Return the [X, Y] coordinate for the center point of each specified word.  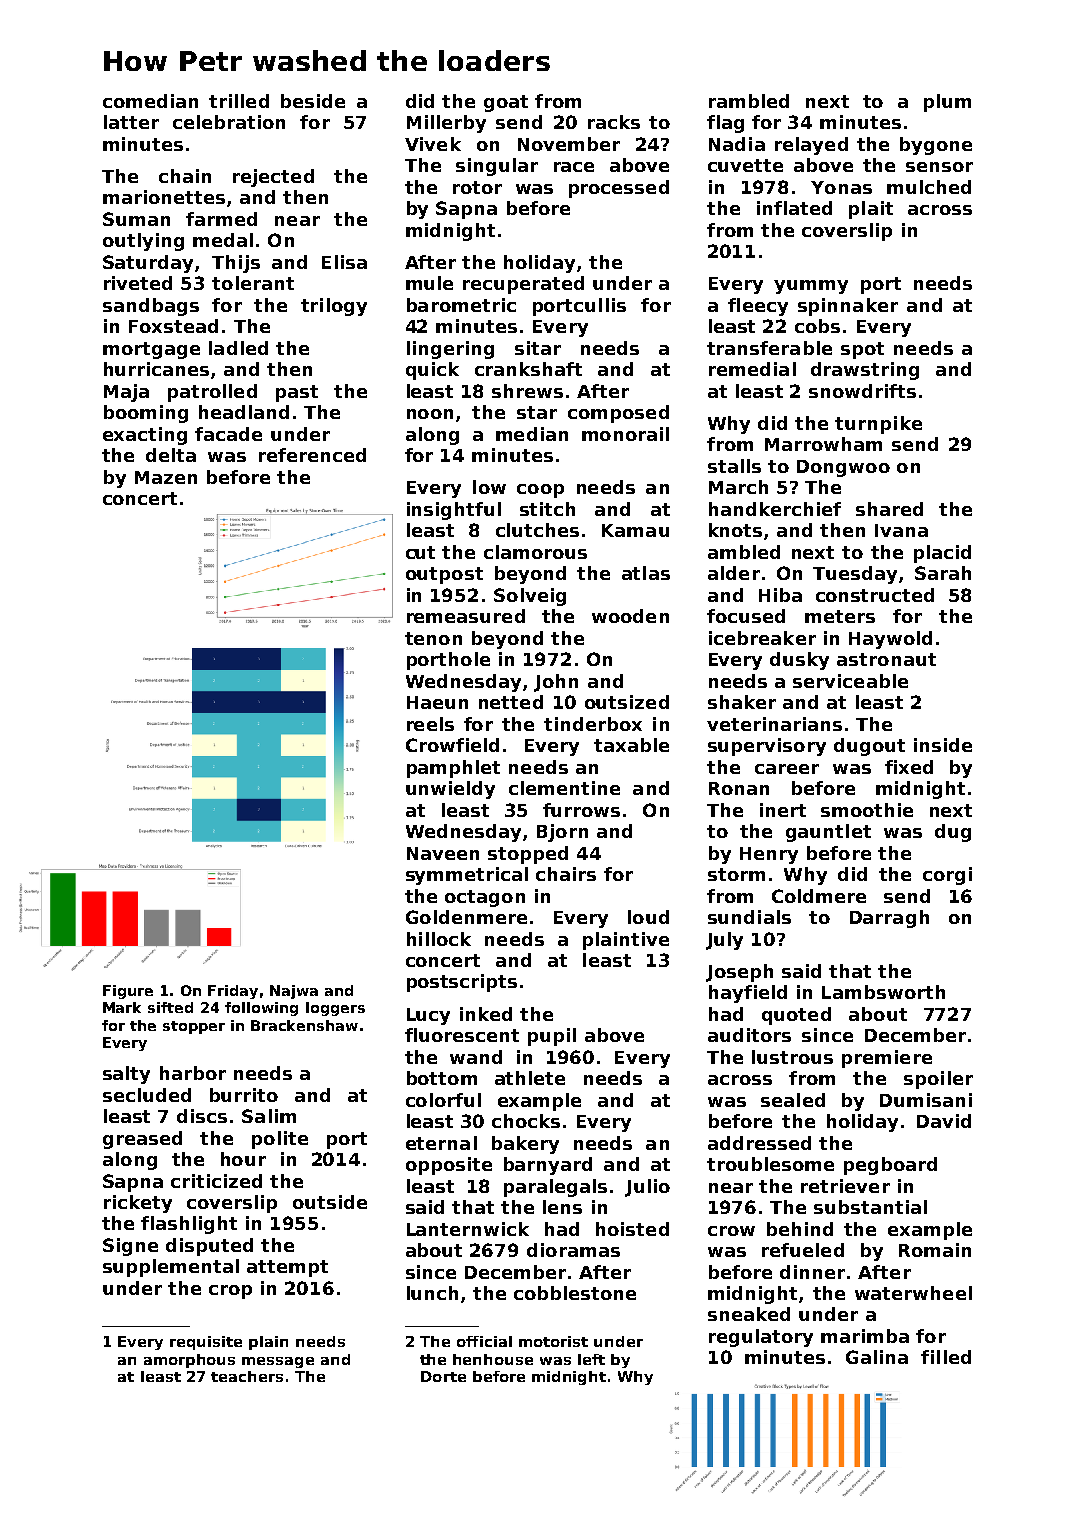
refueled [803, 1250]
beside [313, 101]
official [484, 1341]
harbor [193, 1073]
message [278, 1362]
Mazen [166, 477]
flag [725, 124]
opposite [449, 1166]
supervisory [767, 747]
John [556, 683]
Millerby [446, 124]
